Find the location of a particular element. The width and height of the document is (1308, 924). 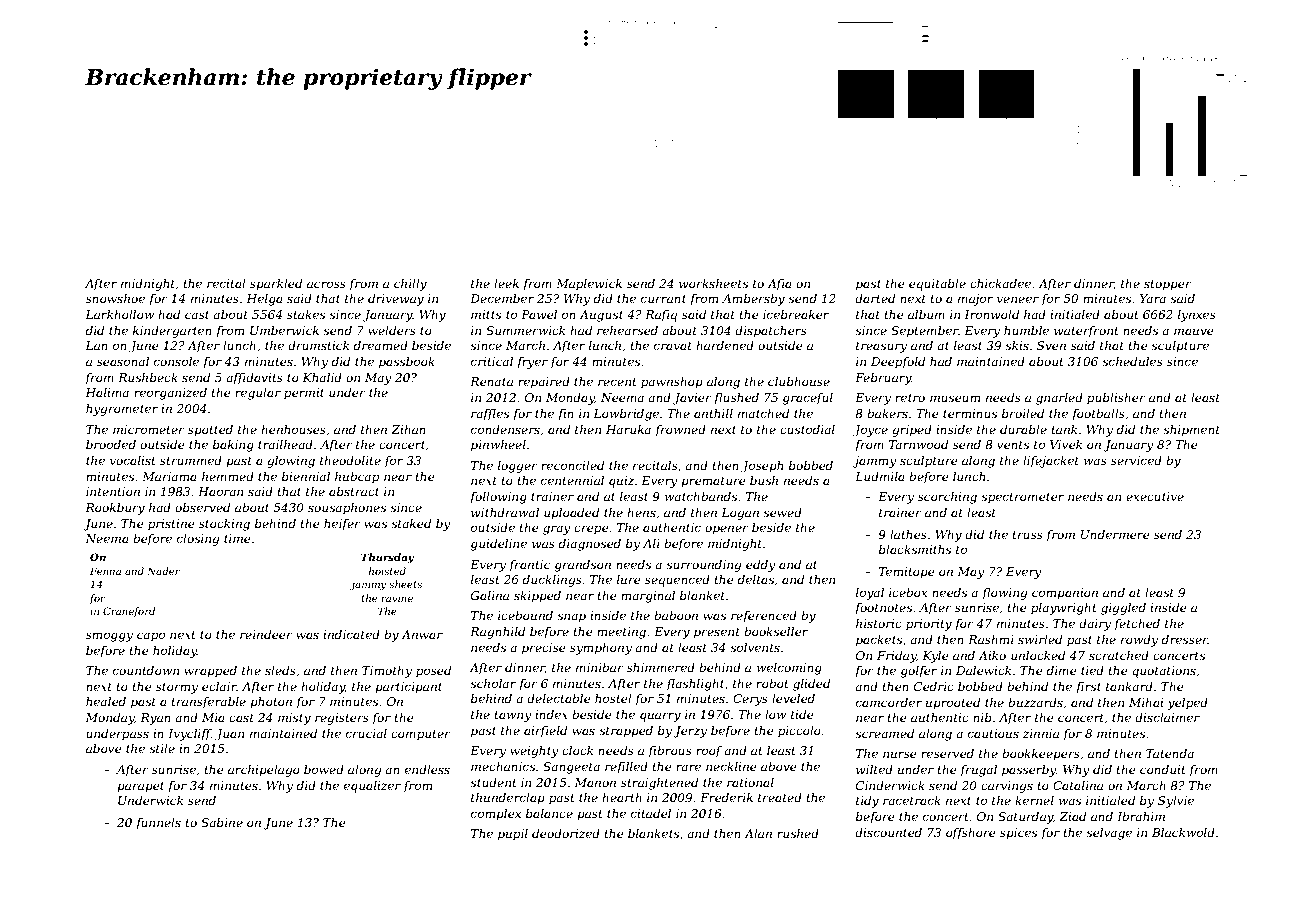

hoisted is located at coordinates (387, 571).
